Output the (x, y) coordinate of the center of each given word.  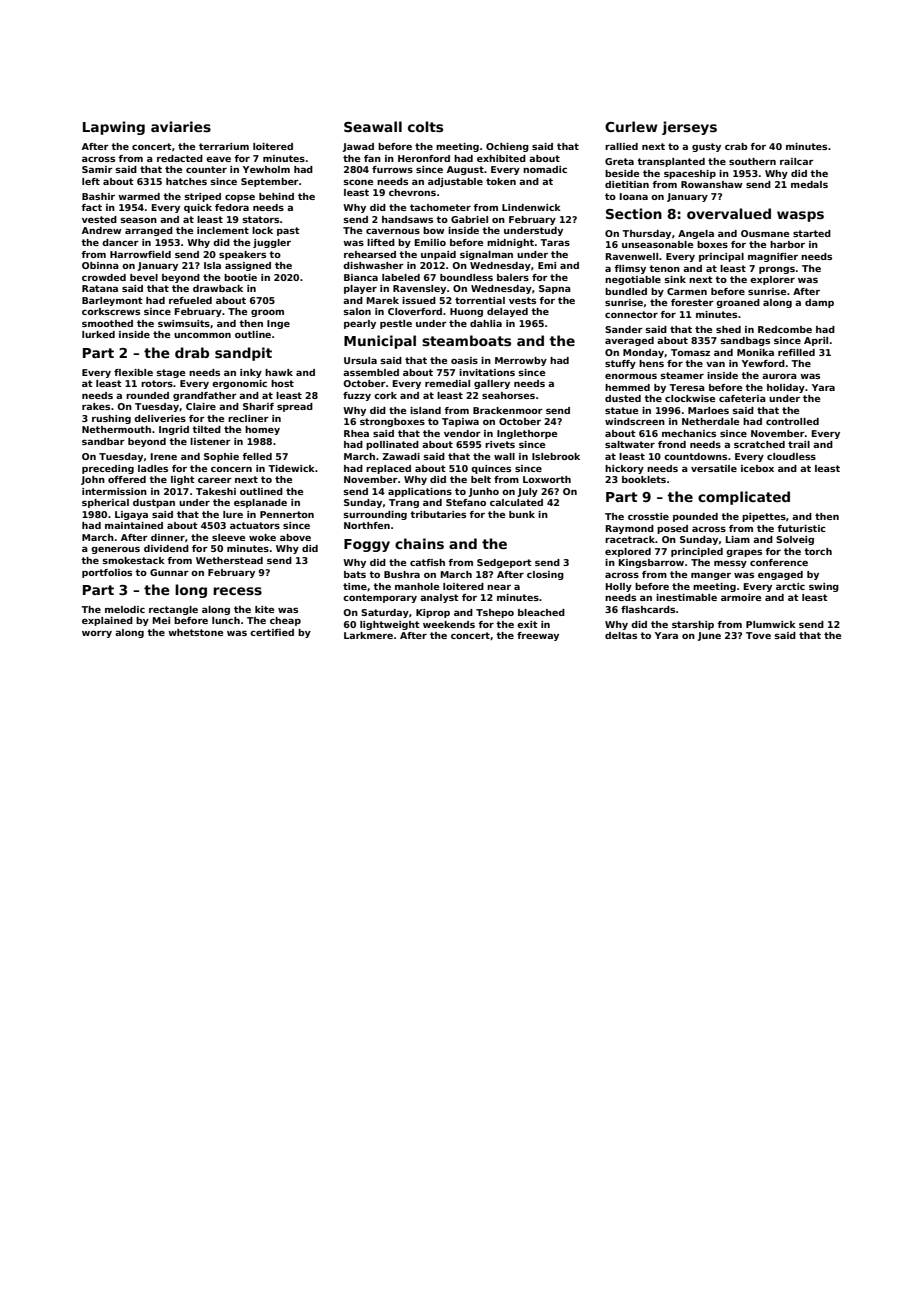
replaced (388, 469)
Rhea (356, 433)
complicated (744, 498)
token (501, 181)
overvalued (729, 213)
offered (127, 479)
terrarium (224, 146)
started (812, 233)
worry (97, 634)
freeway (538, 636)
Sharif (258, 406)
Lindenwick (531, 207)
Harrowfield (140, 254)
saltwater (630, 444)
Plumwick (771, 624)
